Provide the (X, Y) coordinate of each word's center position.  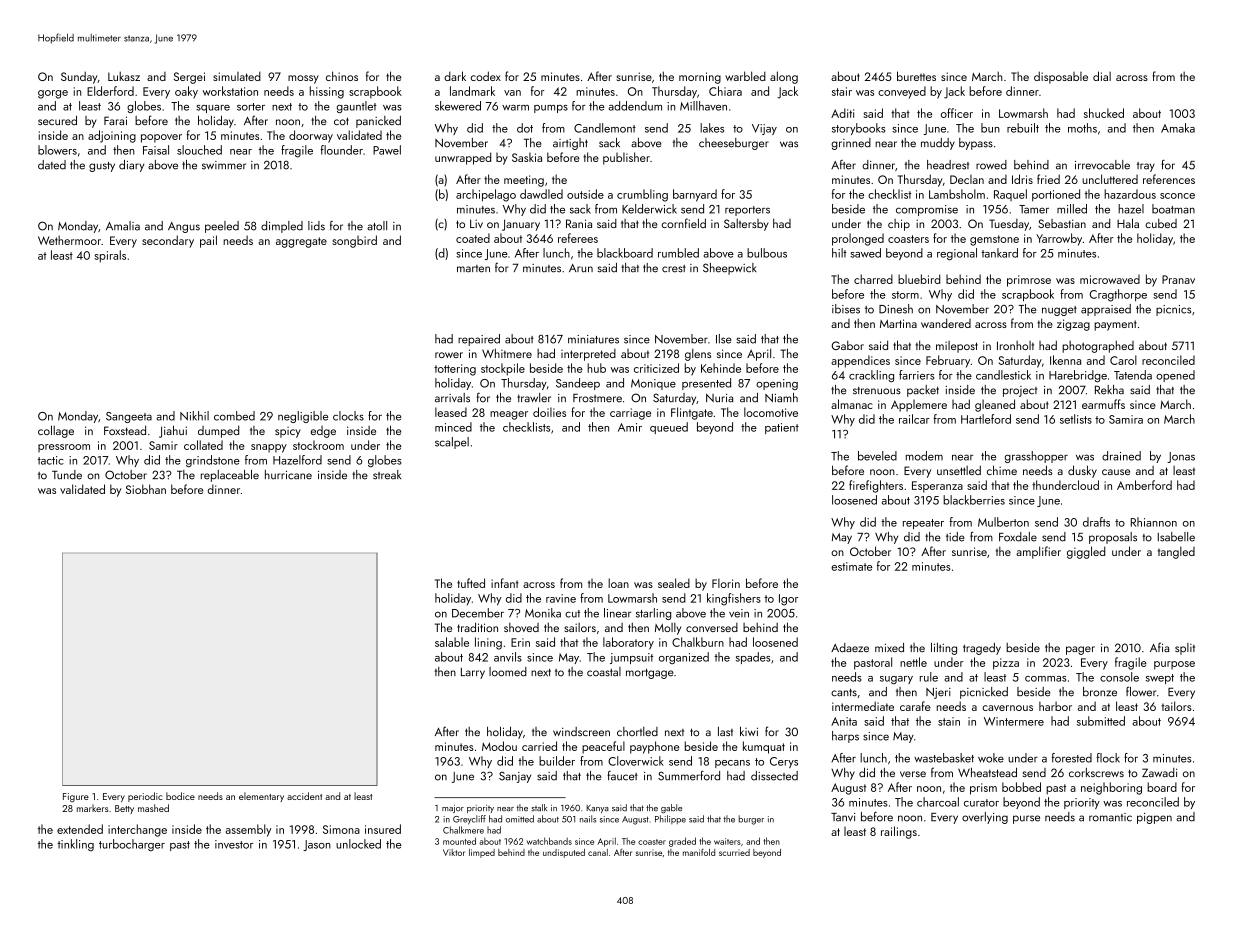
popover (161, 138)
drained (1121, 456)
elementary (261, 797)
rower (449, 355)
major (453, 809)
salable (452, 642)
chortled (637, 731)
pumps (551, 109)
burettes (916, 76)
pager (1080, 650)
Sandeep (578, 384)
